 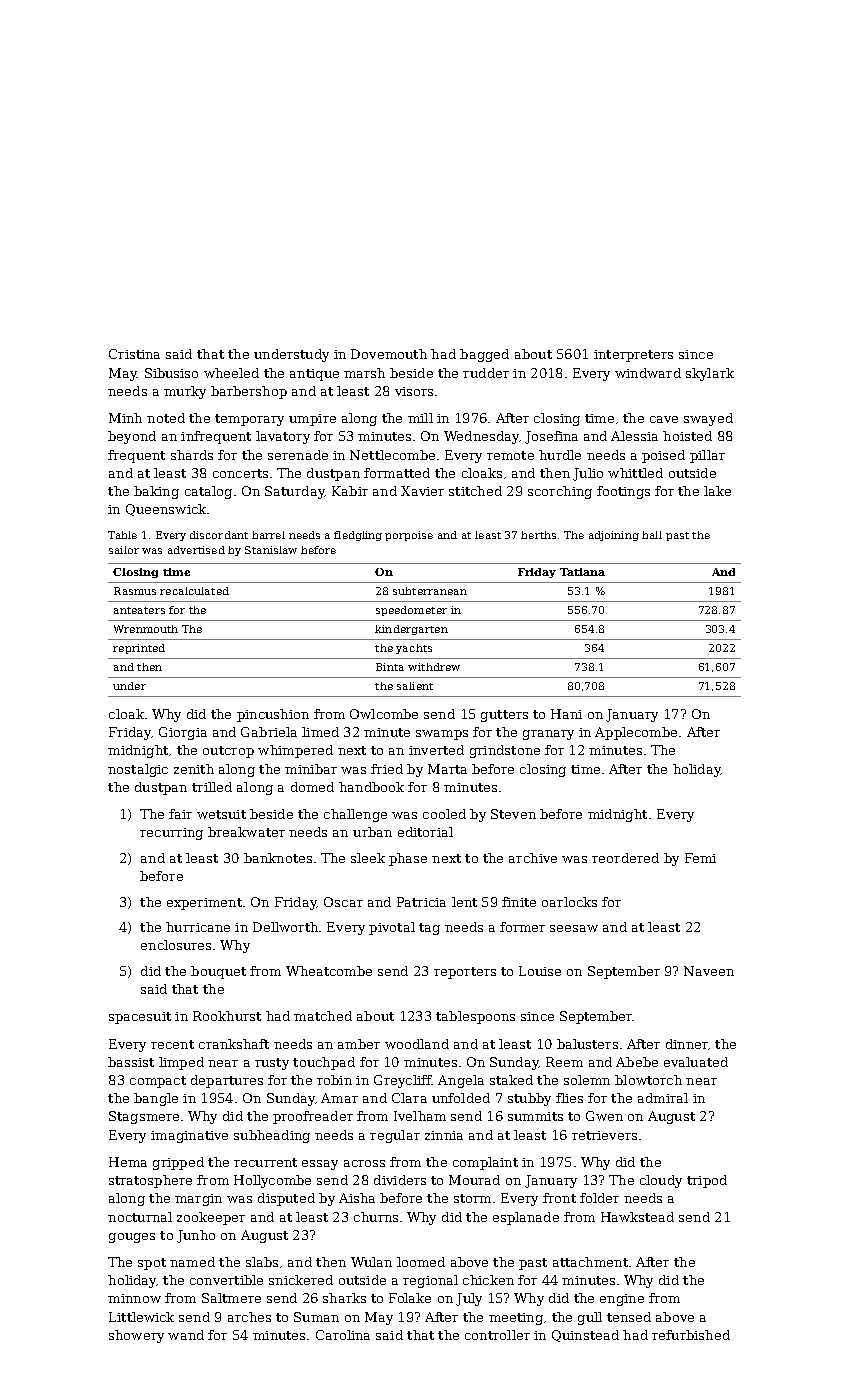 I want to click on showery, so click(x=136, y=1336).
